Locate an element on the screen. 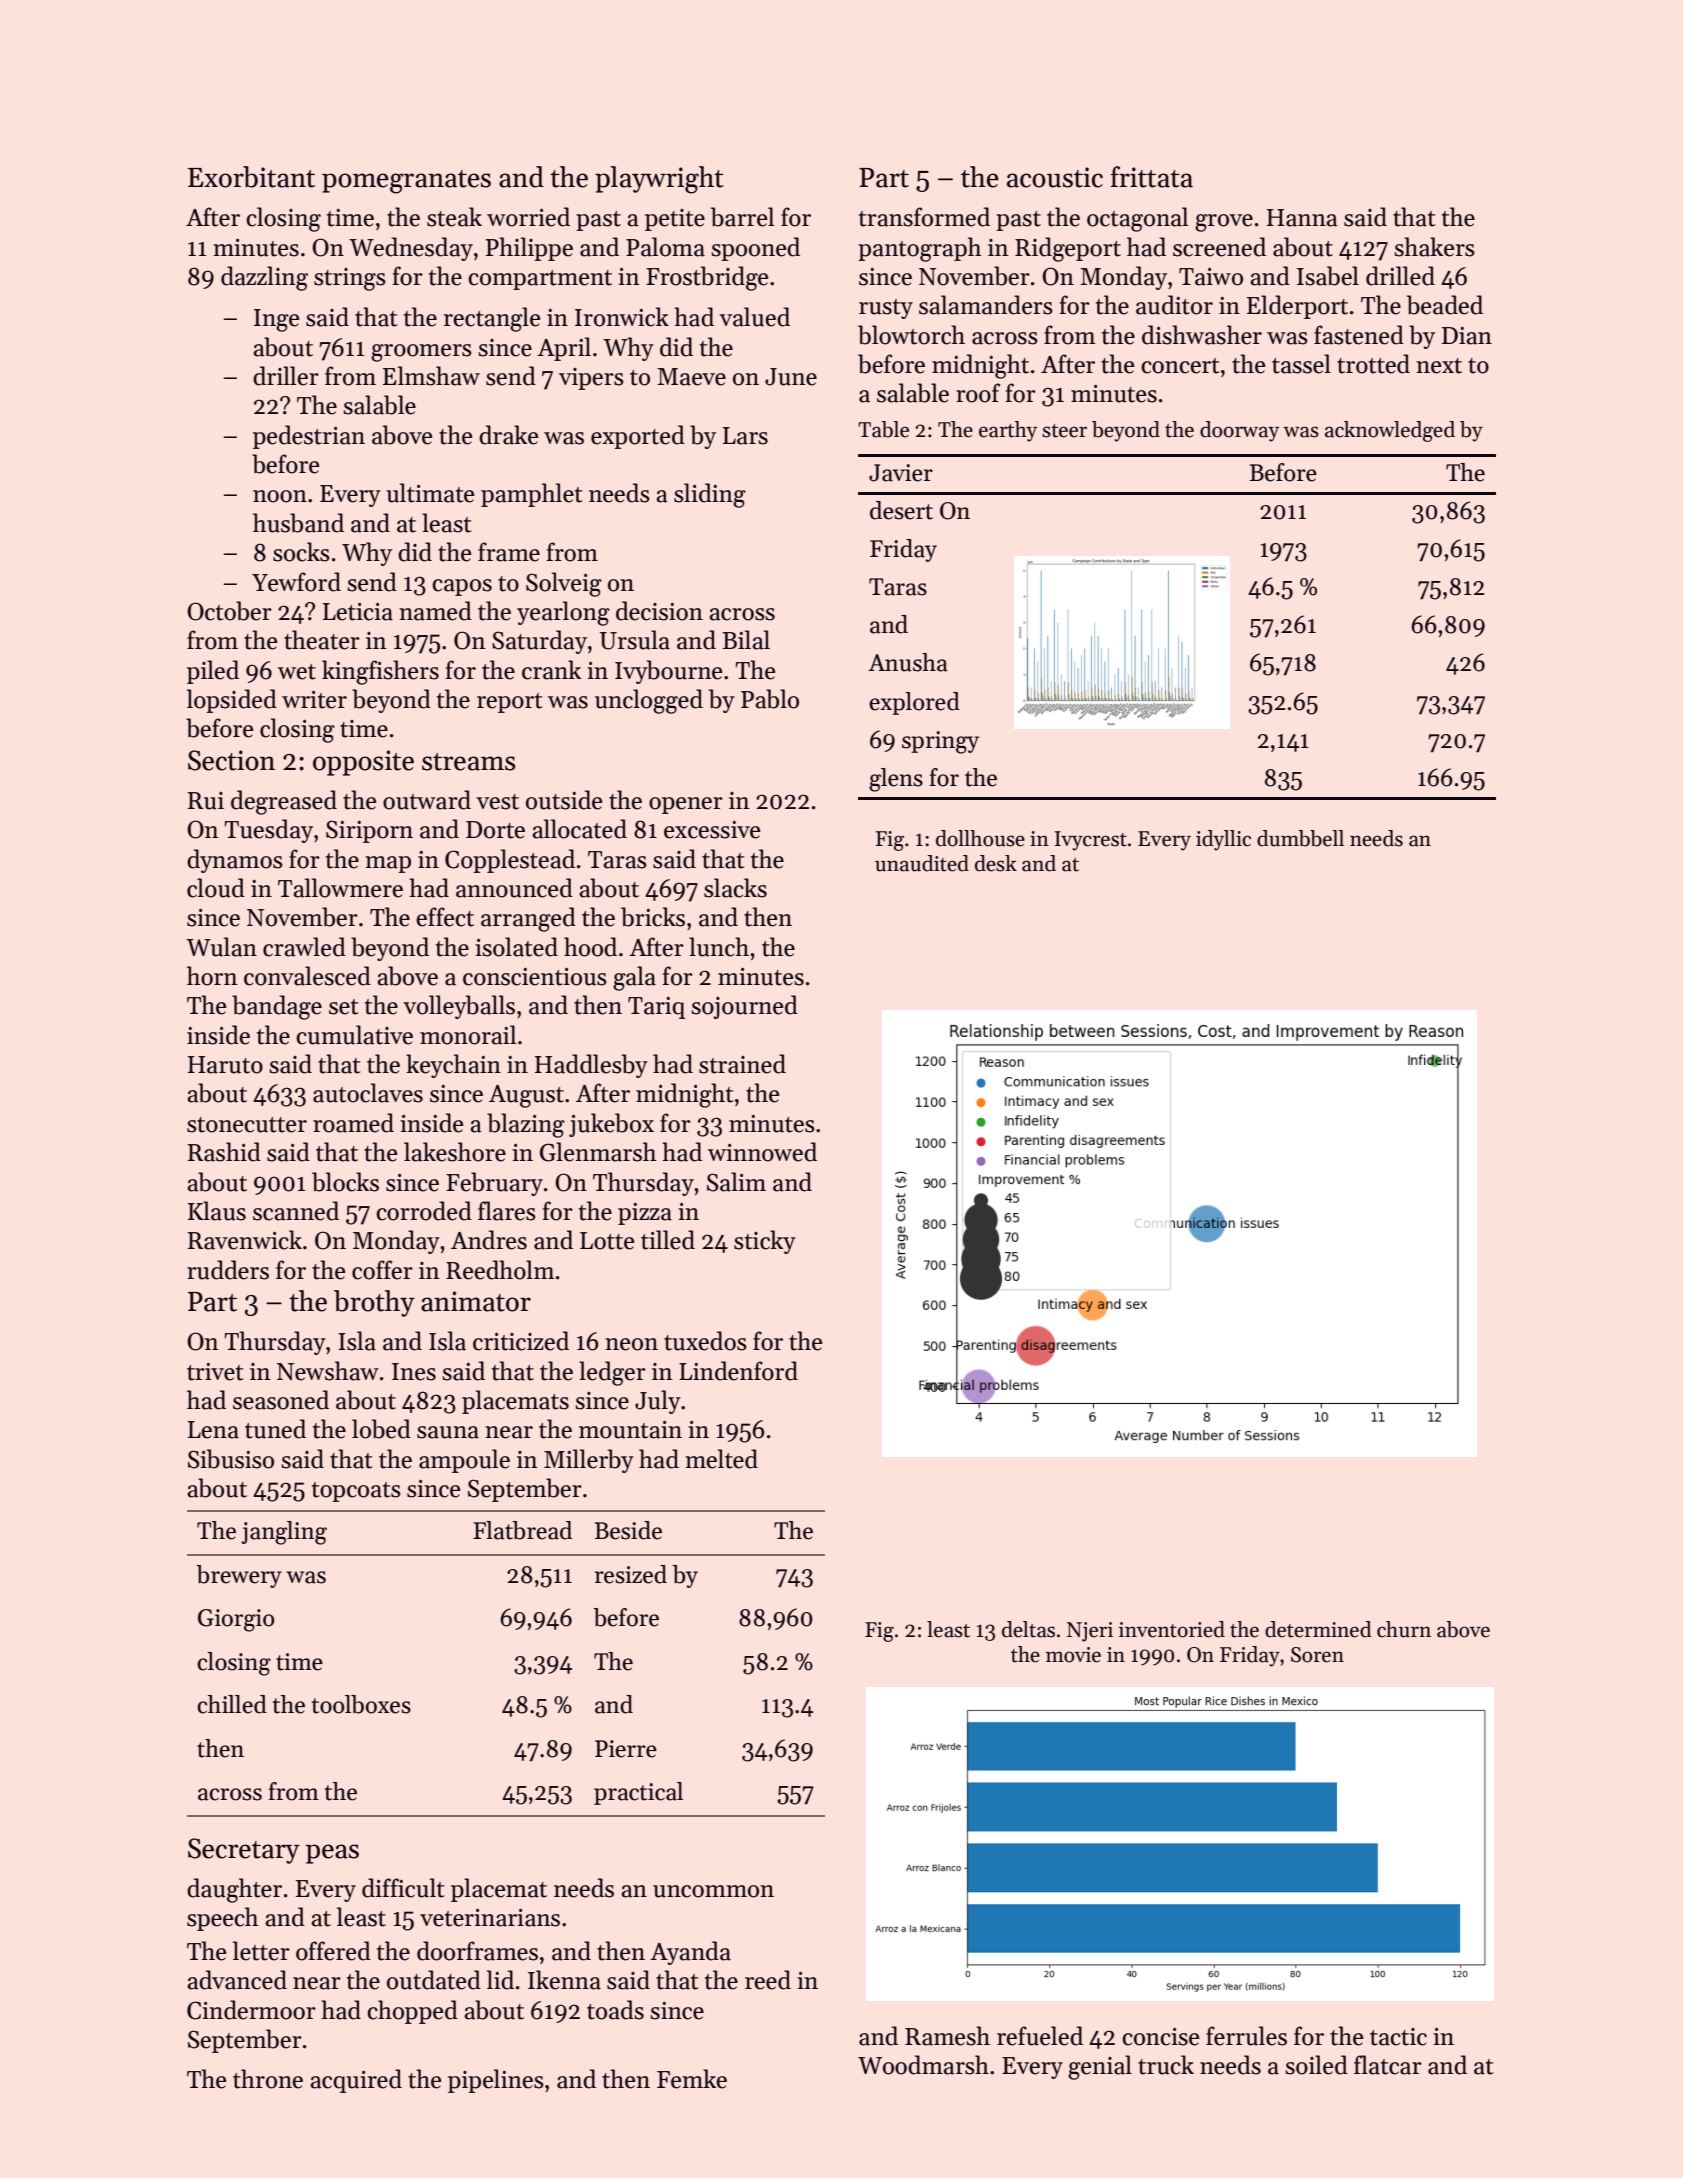  frittata is located at coordinates (1151, 177).
